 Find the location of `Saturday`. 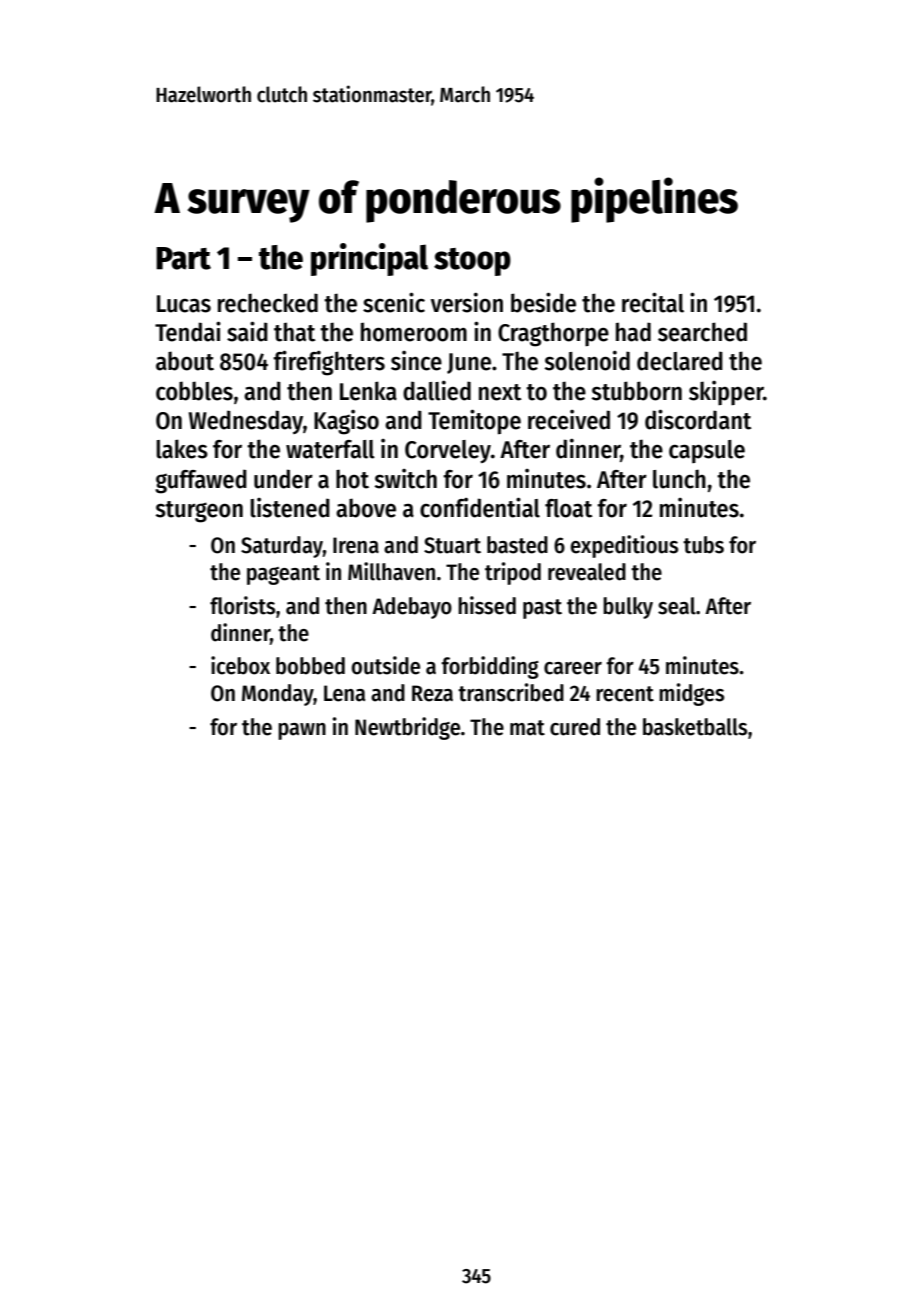

Saturday is located at coordinates (282, 547).
